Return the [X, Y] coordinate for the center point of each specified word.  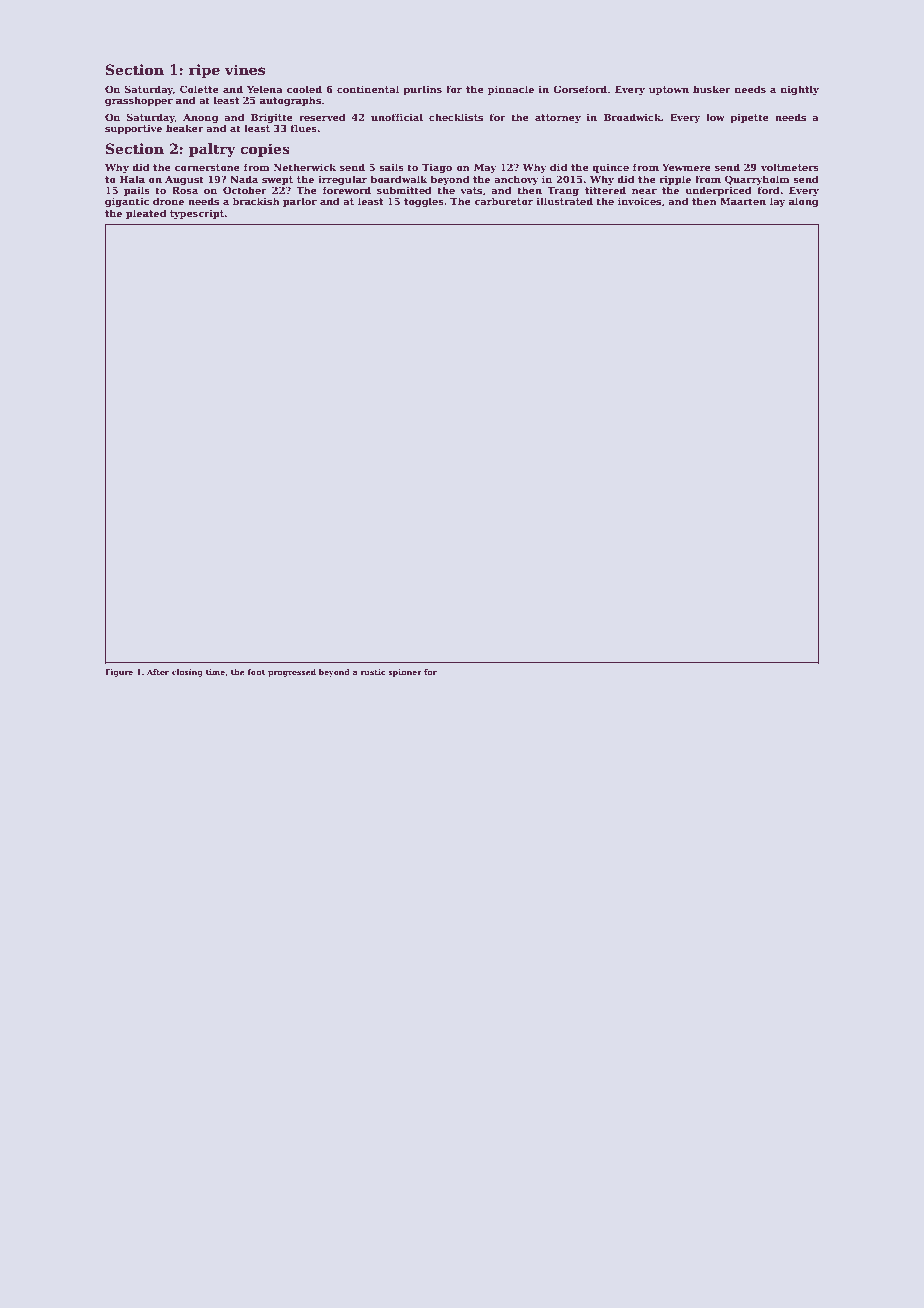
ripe [204, 71]
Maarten [743, 201]
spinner [405, 673]
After [158, 672]
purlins [422, 90]
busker [712, 89]
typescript [197, 214]
